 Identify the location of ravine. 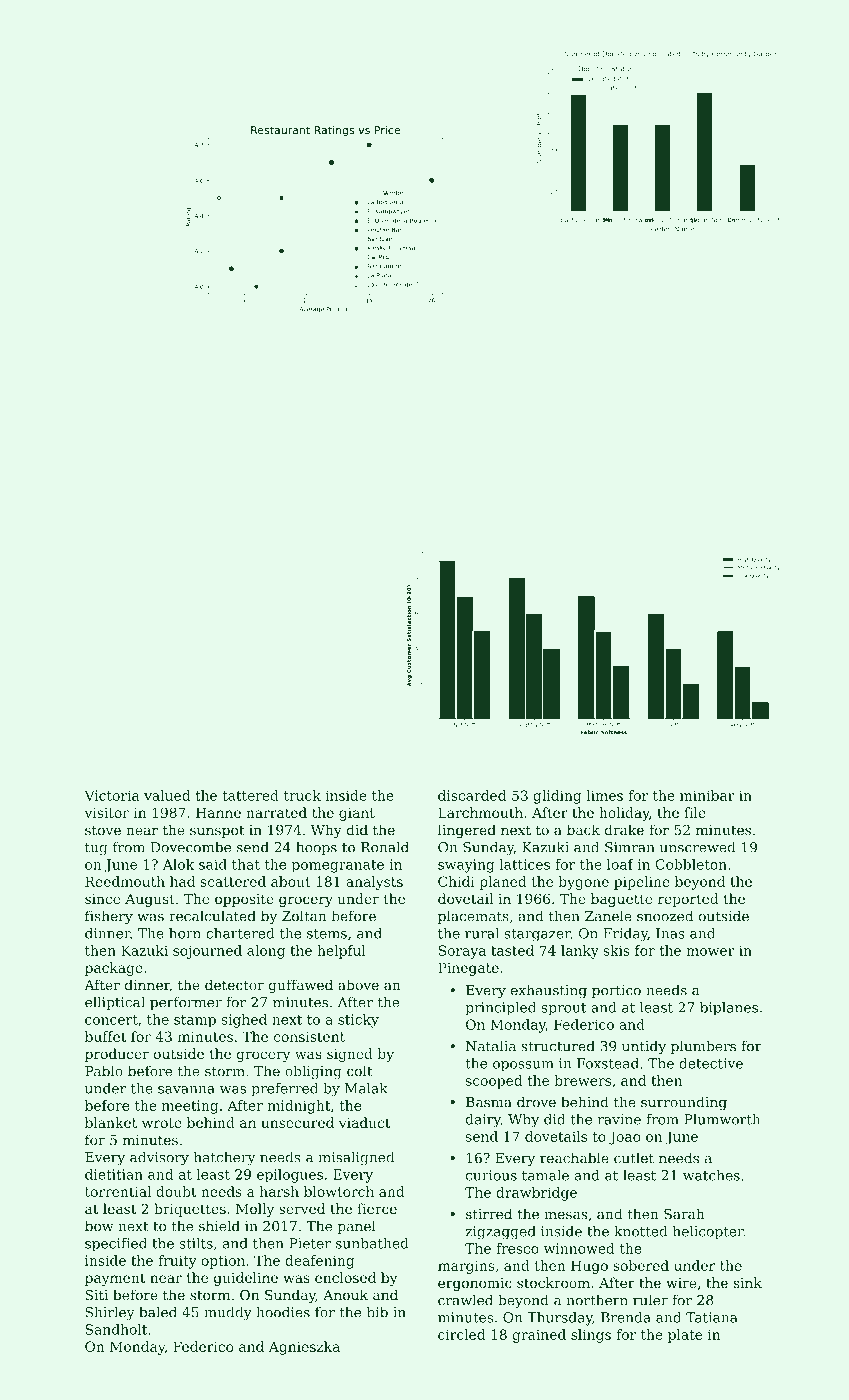
(619, 1119).
